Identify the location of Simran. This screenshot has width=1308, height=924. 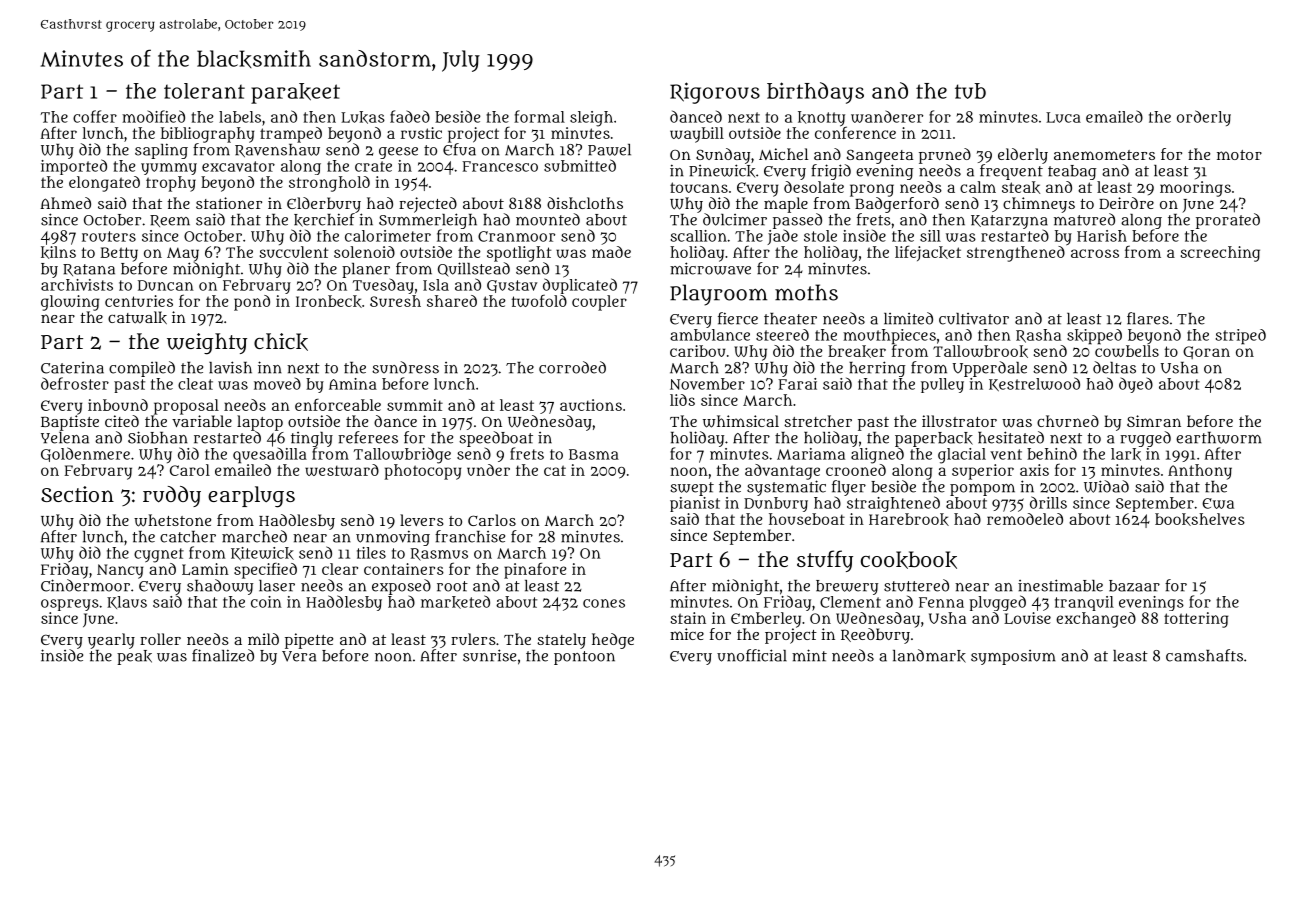
(1154, 421).
